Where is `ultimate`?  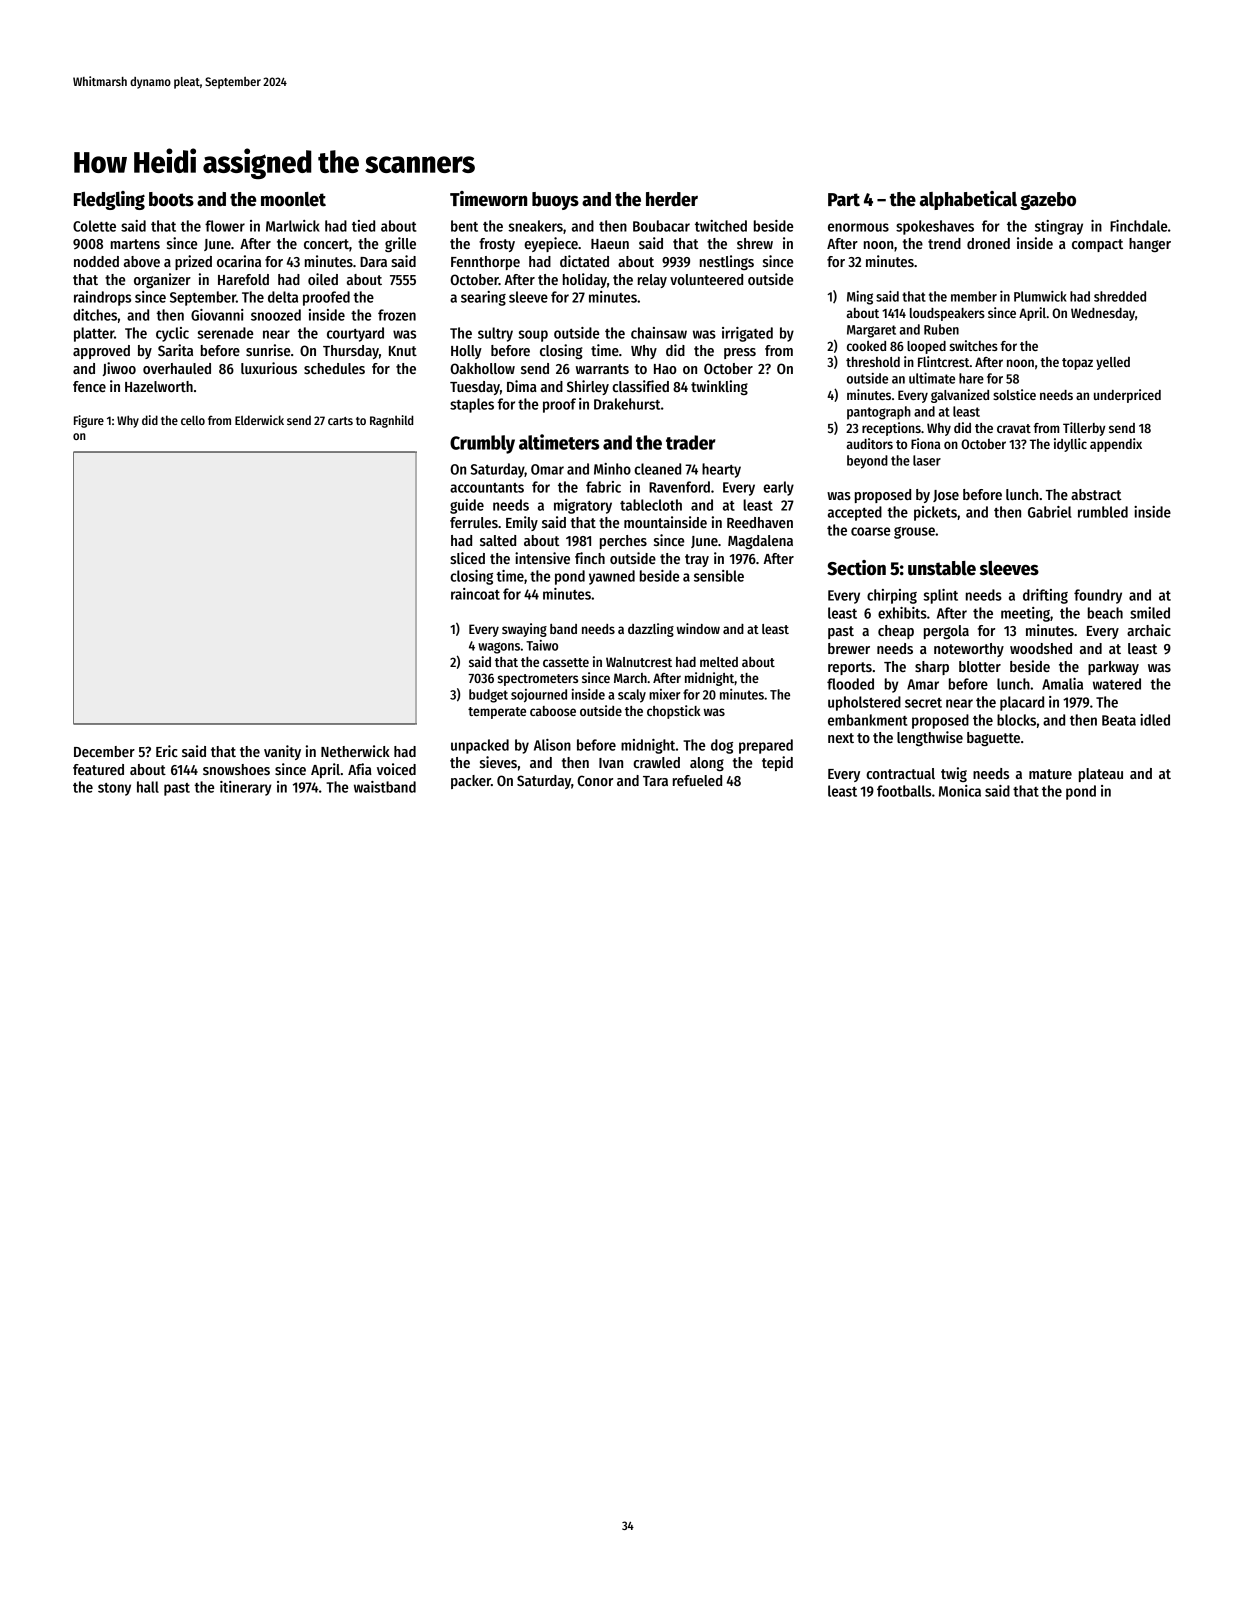
ultimate is located at coordinates (932, 378).
